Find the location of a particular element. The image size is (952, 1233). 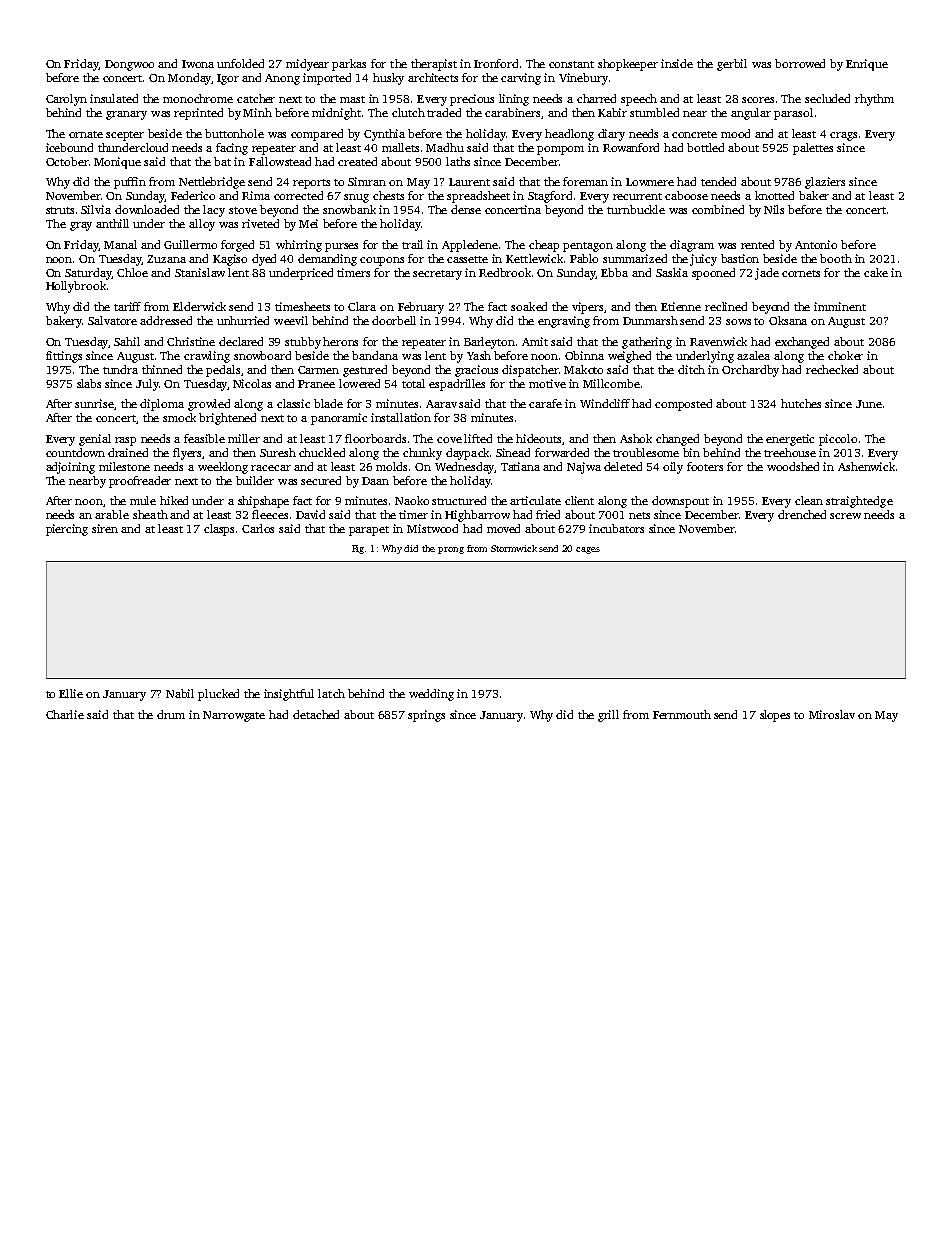

Enrique is located at coordinates (867, 65).
